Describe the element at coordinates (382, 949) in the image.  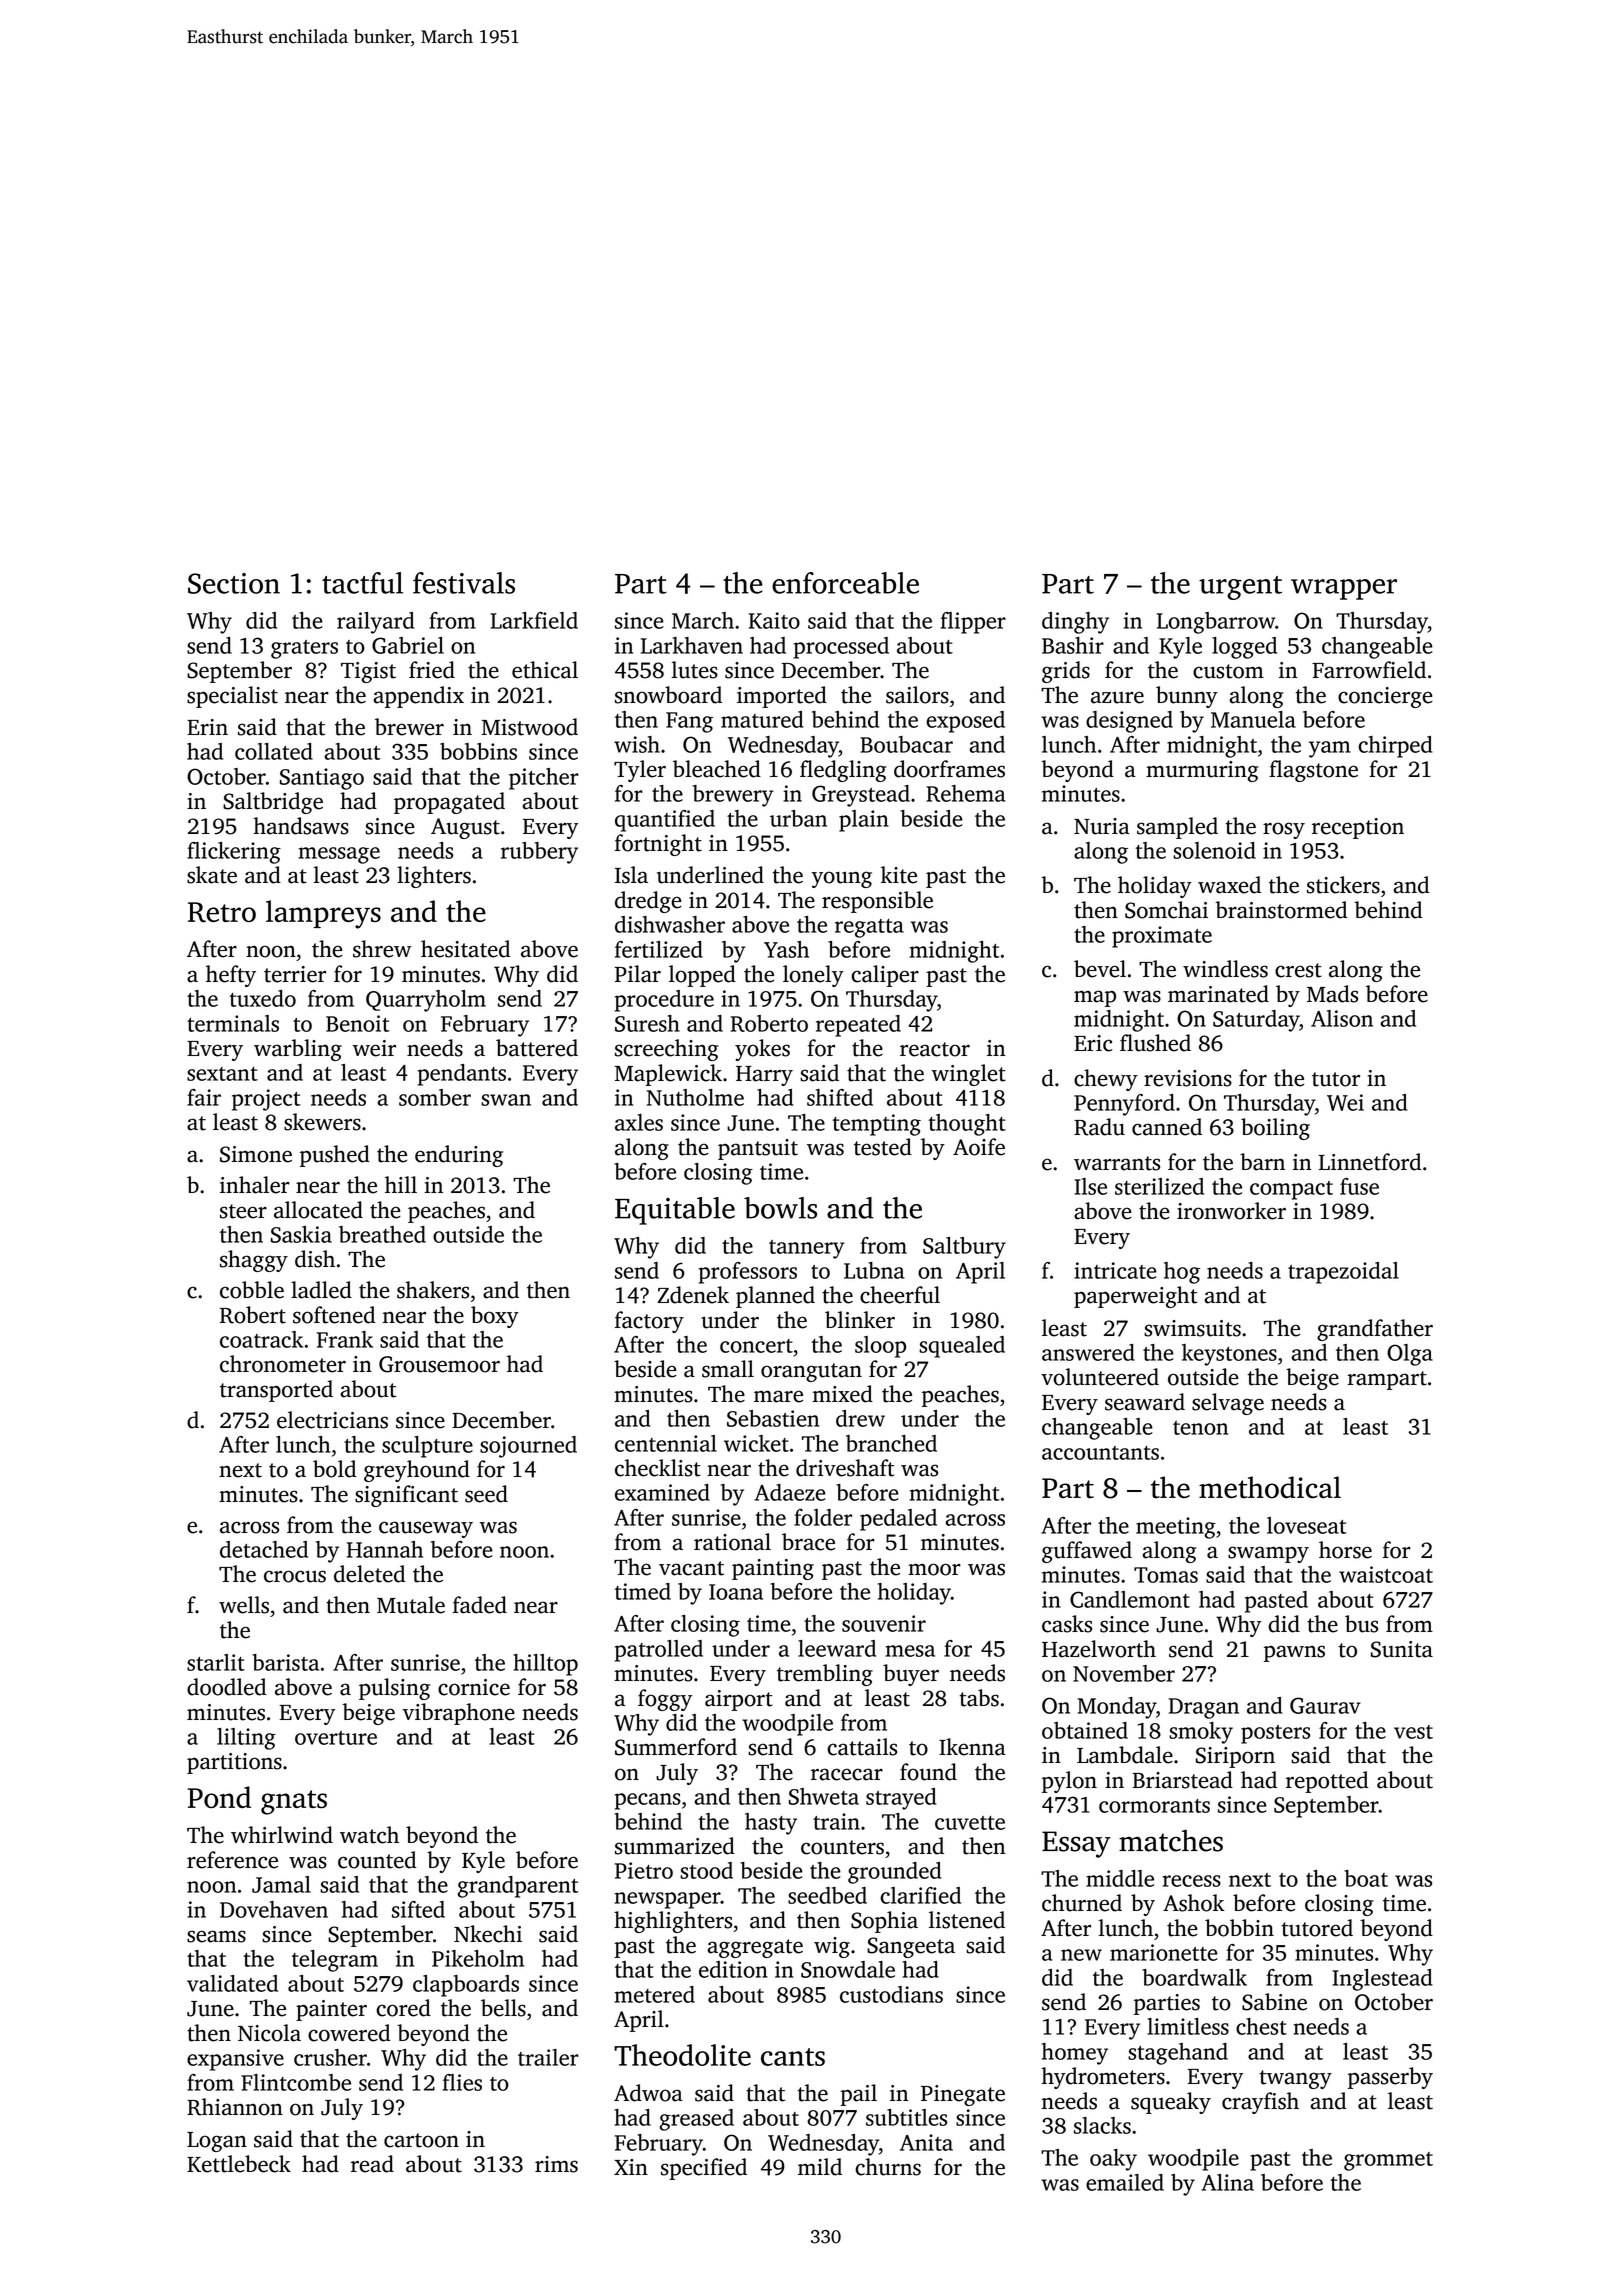
I see `shrew` at that location.
